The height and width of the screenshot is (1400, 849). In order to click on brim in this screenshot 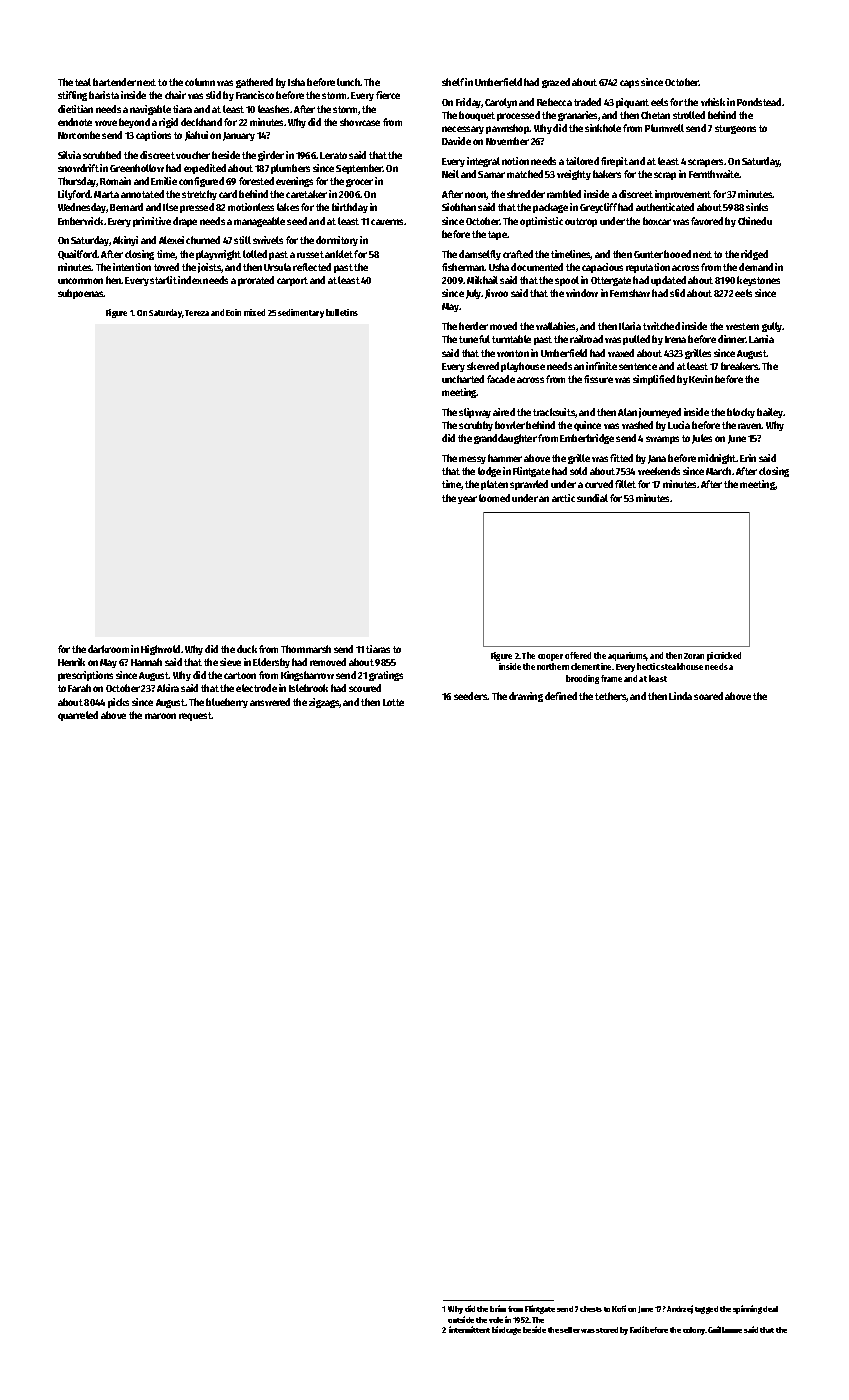, I will do `click(498, 1308)`.
